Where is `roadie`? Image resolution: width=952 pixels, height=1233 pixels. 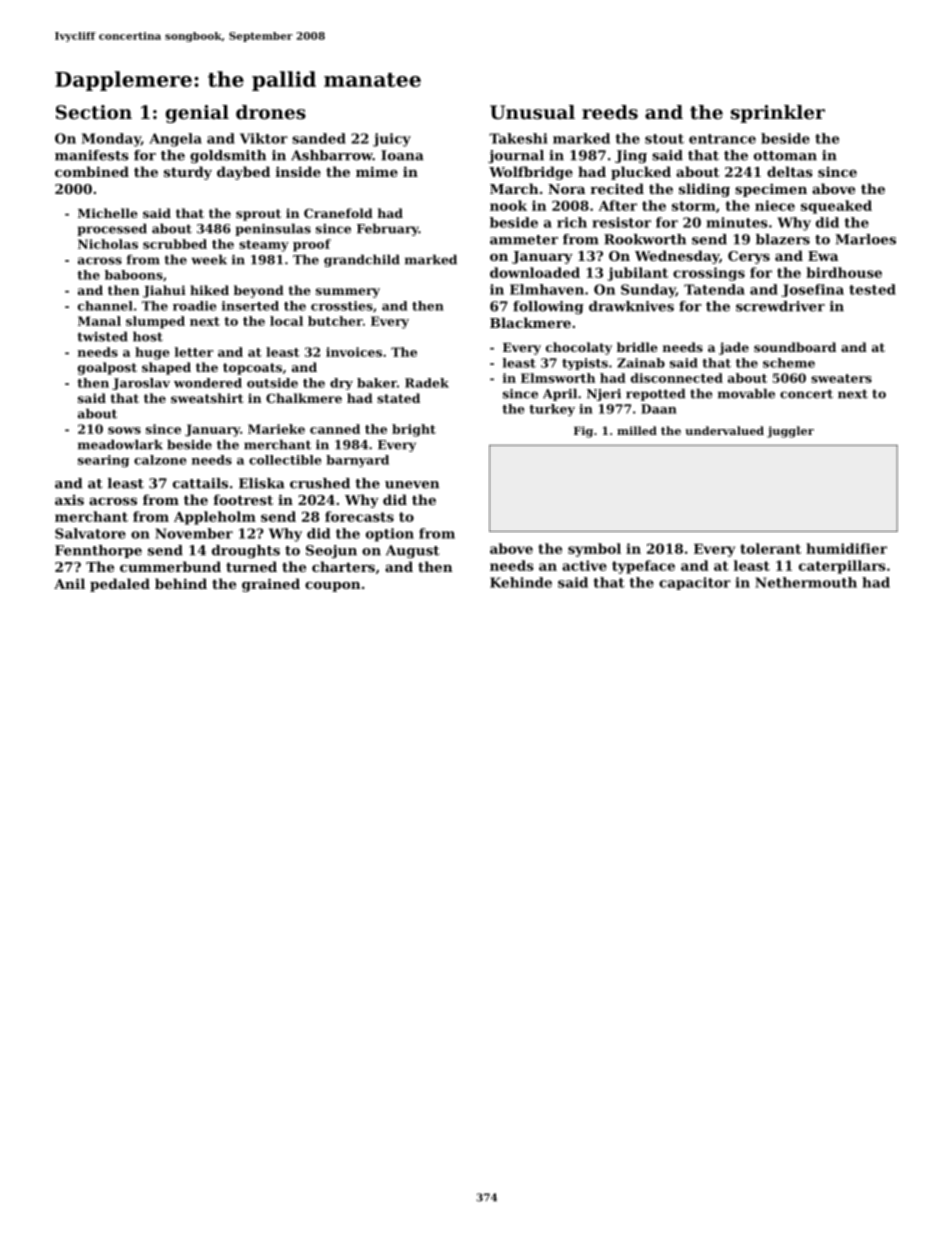 roadie is located at coordinates (194, 306).
